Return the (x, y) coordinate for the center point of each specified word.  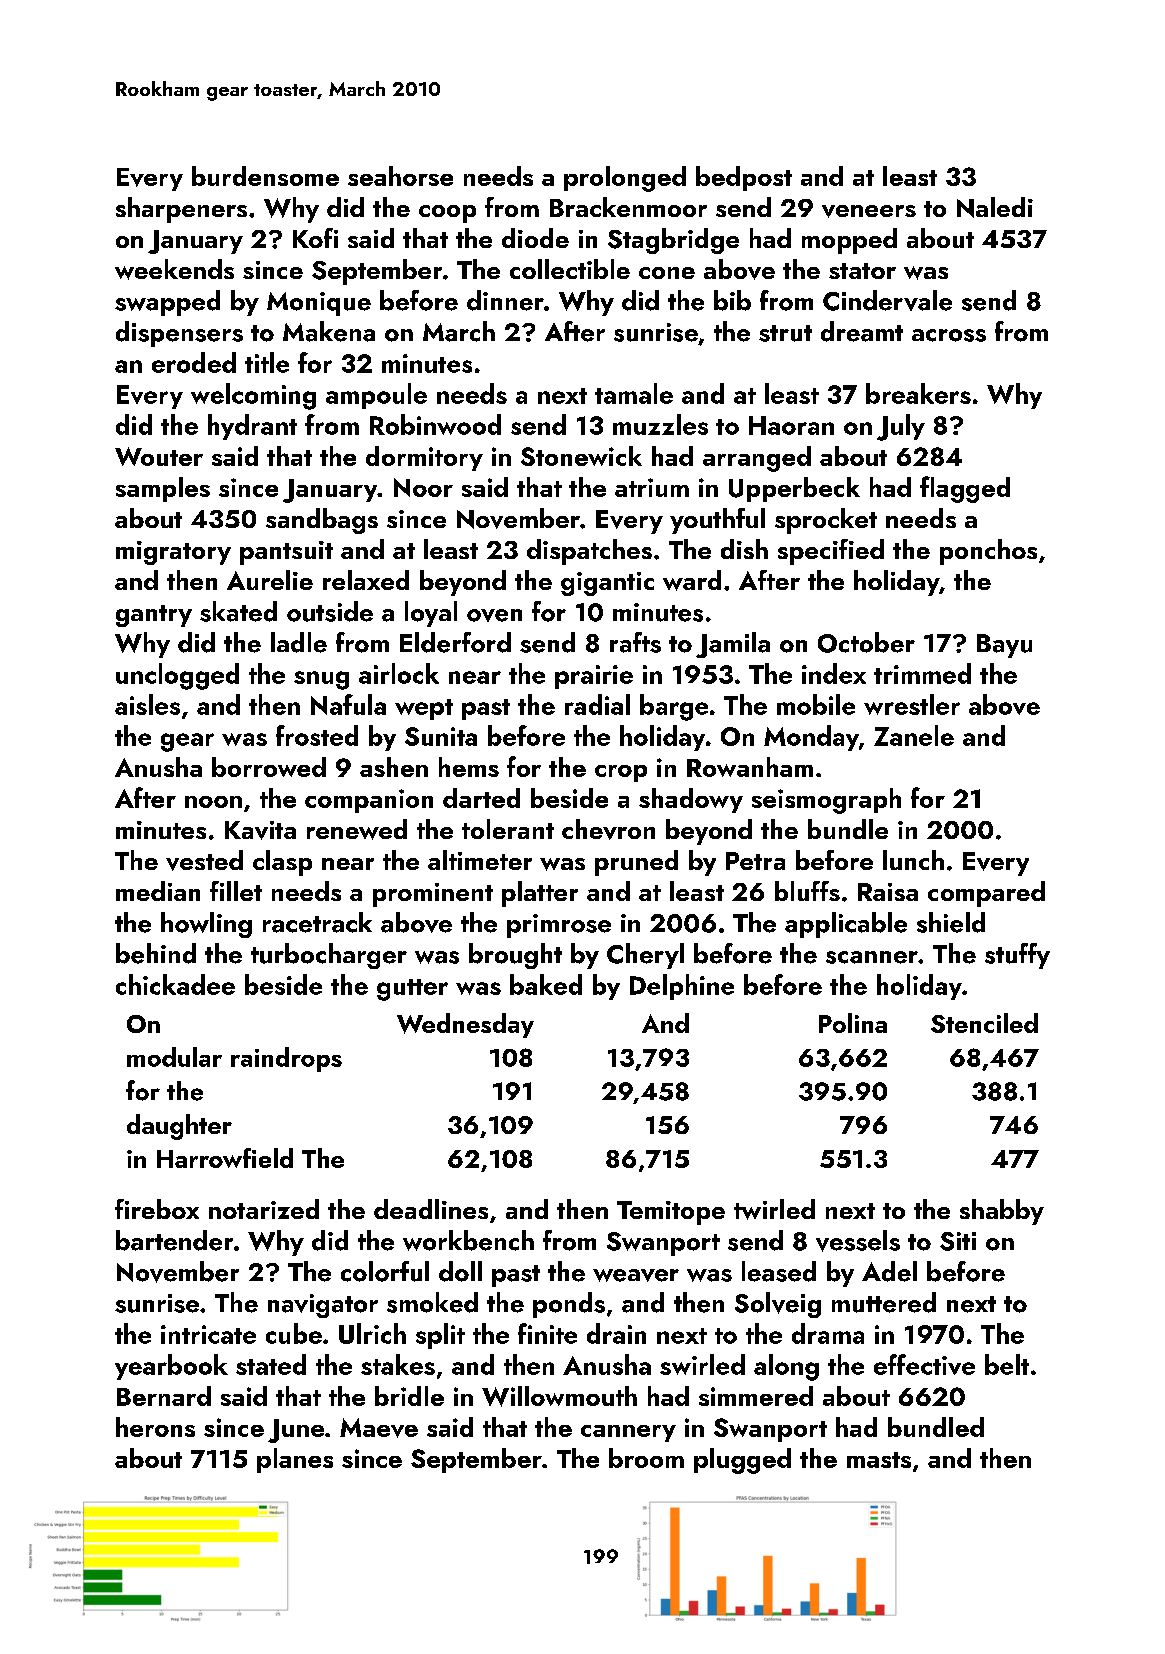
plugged (742, 1461)
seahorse (400, 176)
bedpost (744, 178)
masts (879, 1460)
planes (295, 1460)
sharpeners (181, 210)
